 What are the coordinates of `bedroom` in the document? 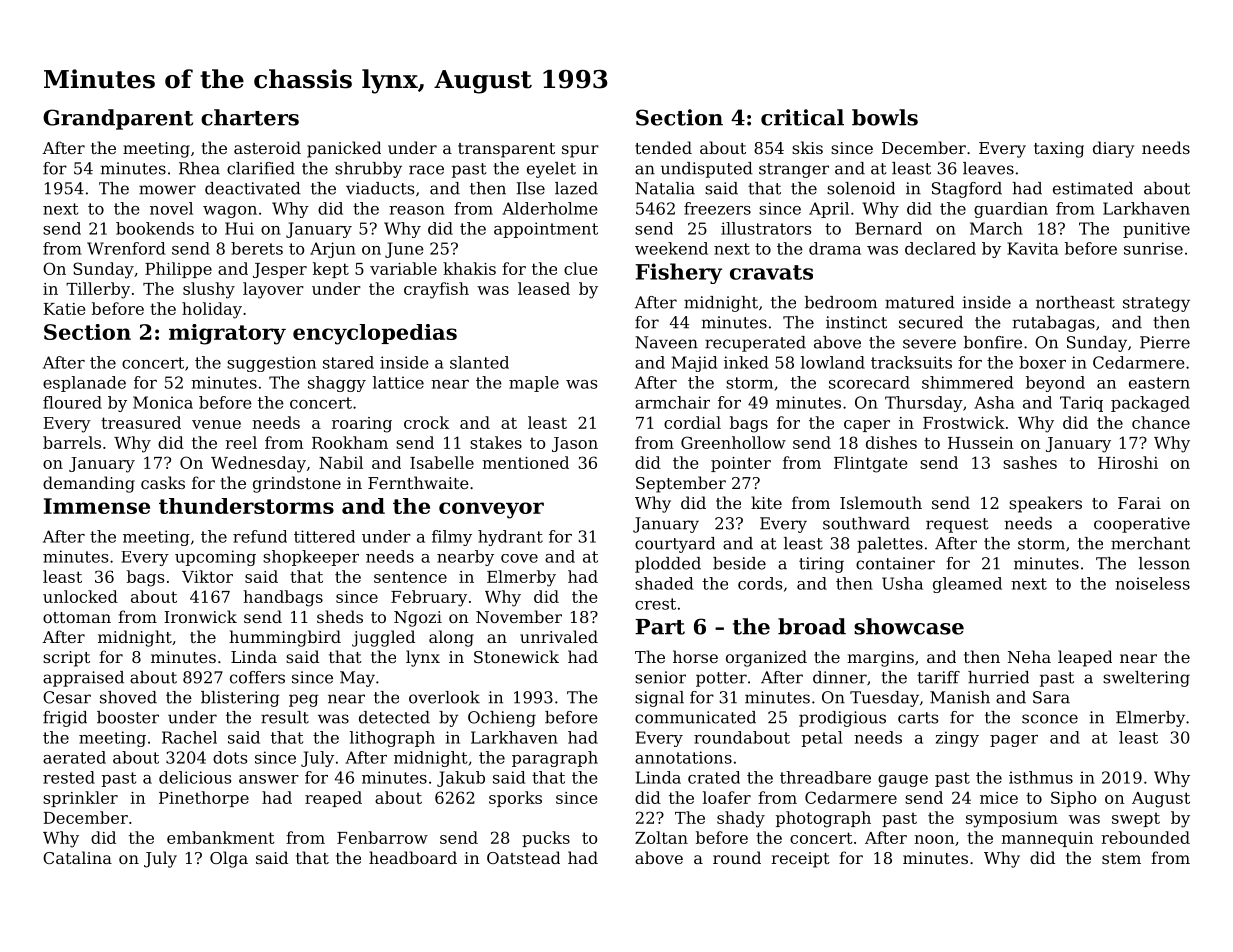 It's located at (841, 302).
